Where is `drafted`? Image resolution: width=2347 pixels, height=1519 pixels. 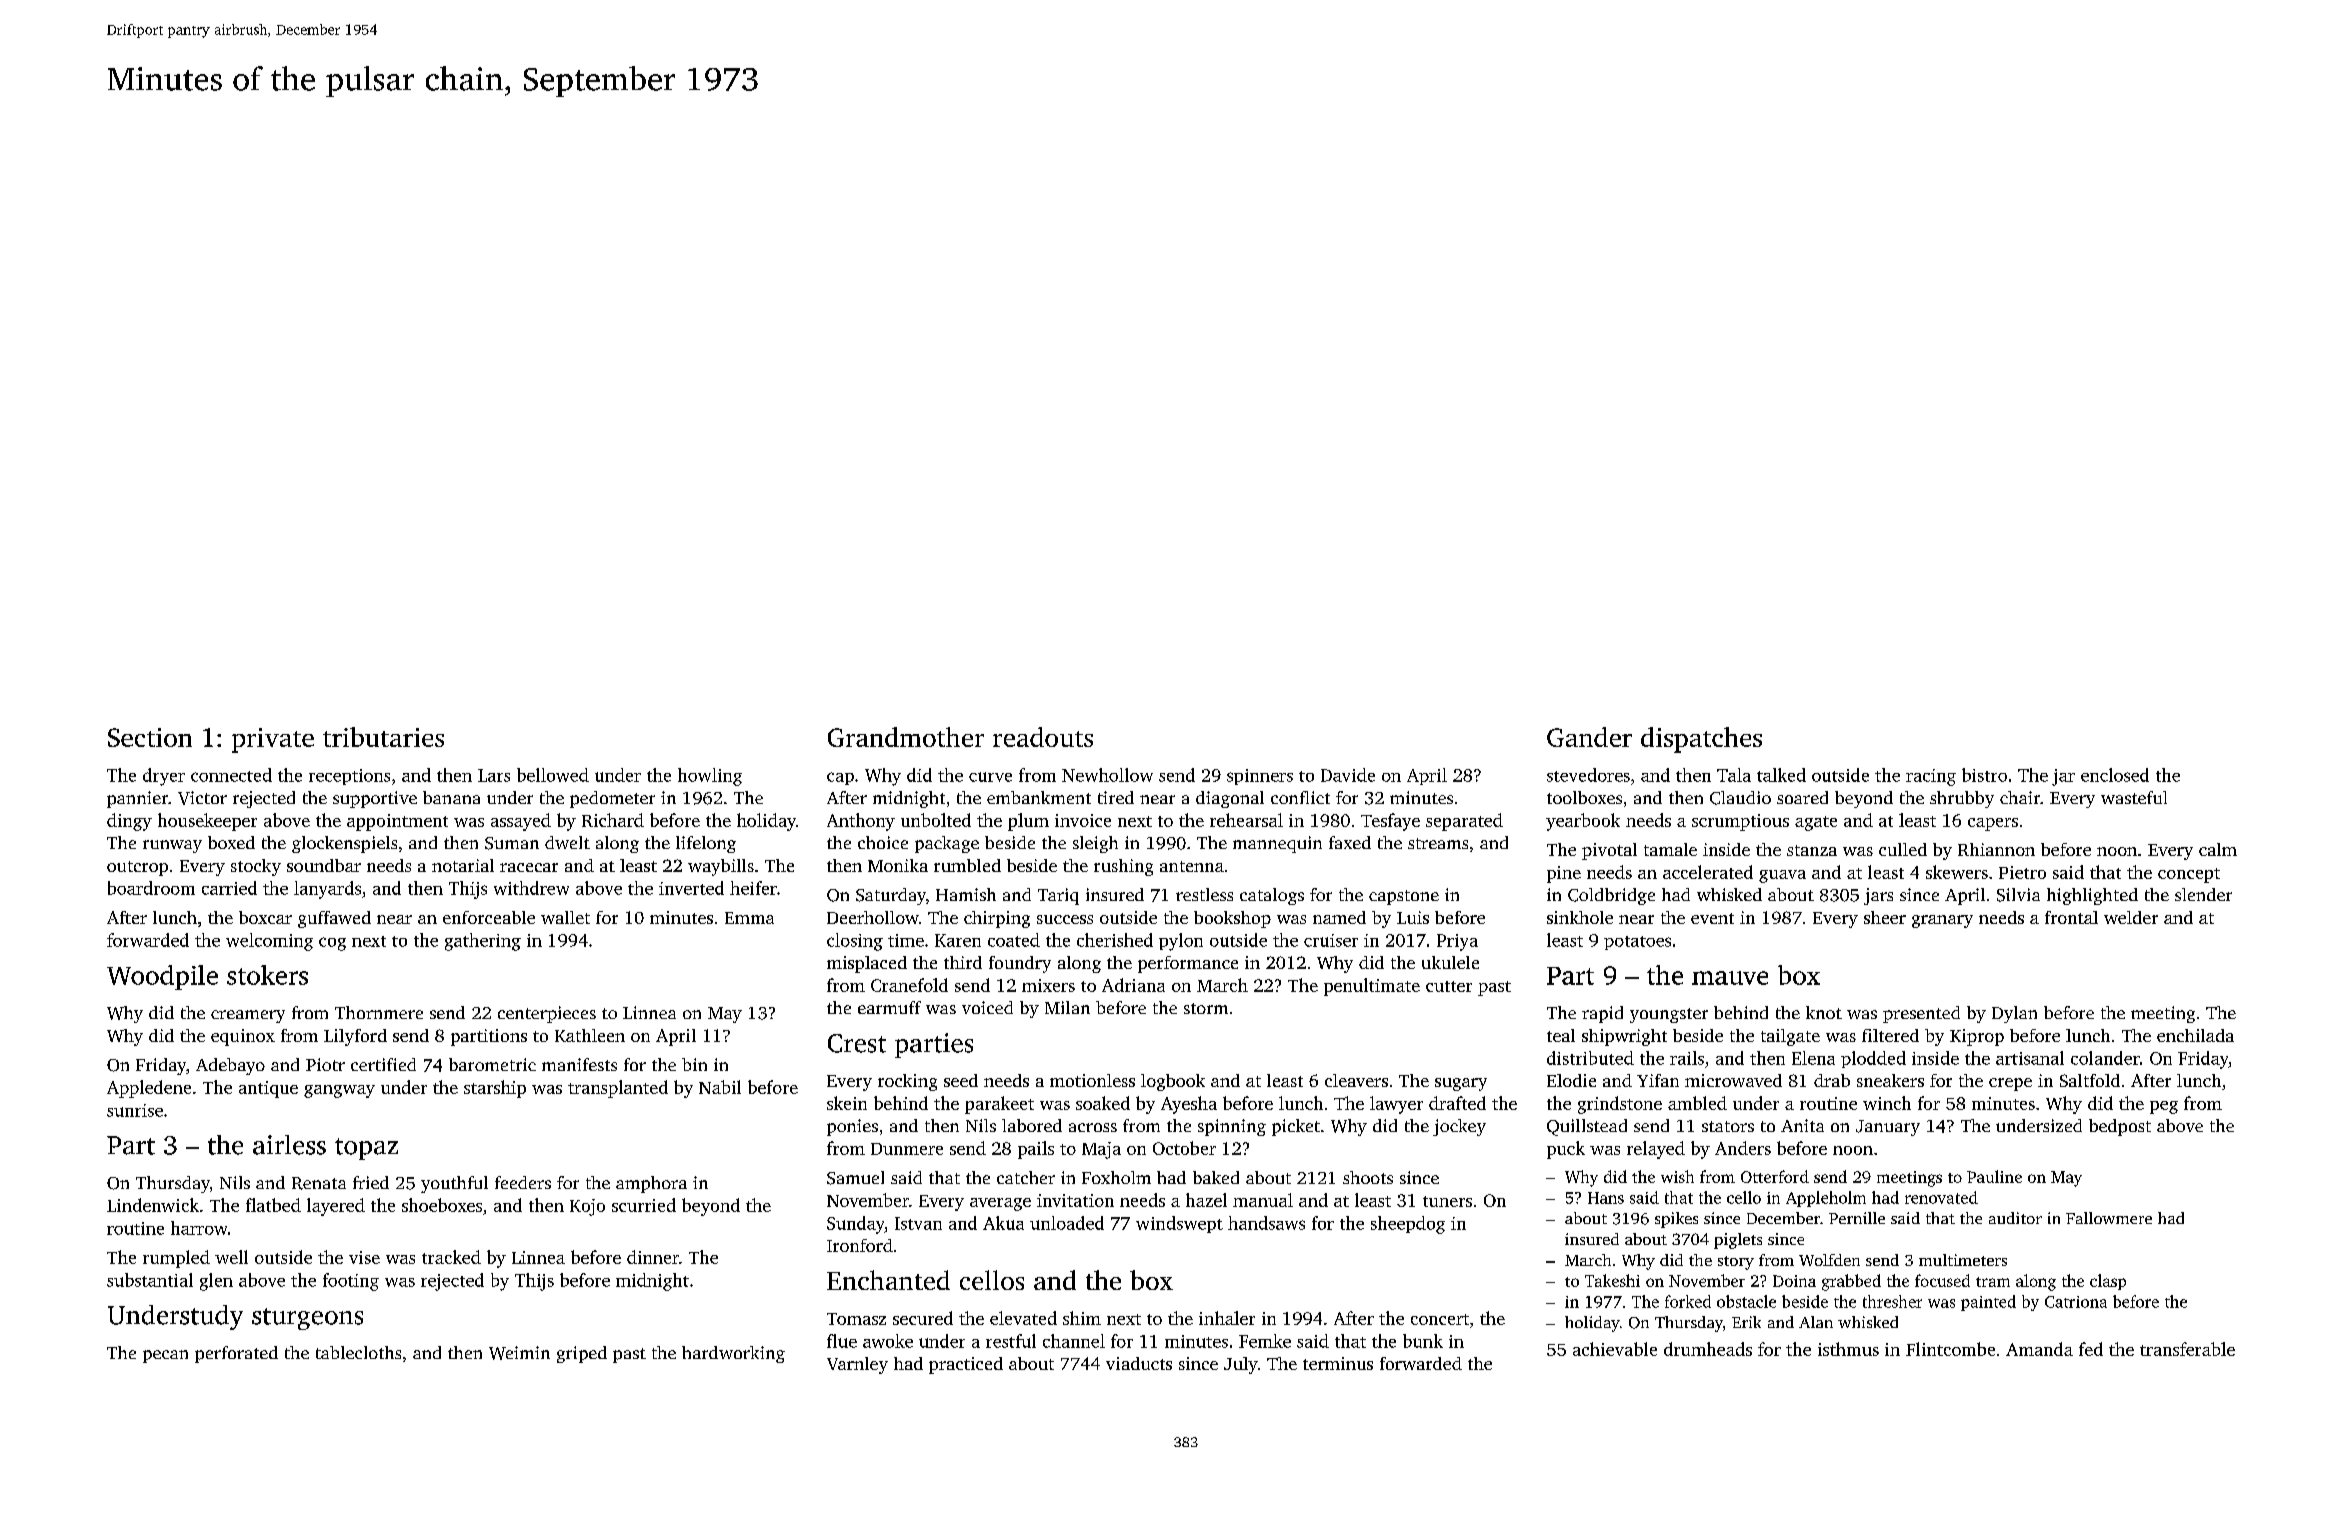
drafted is located at coordinates (1457, 1103).
